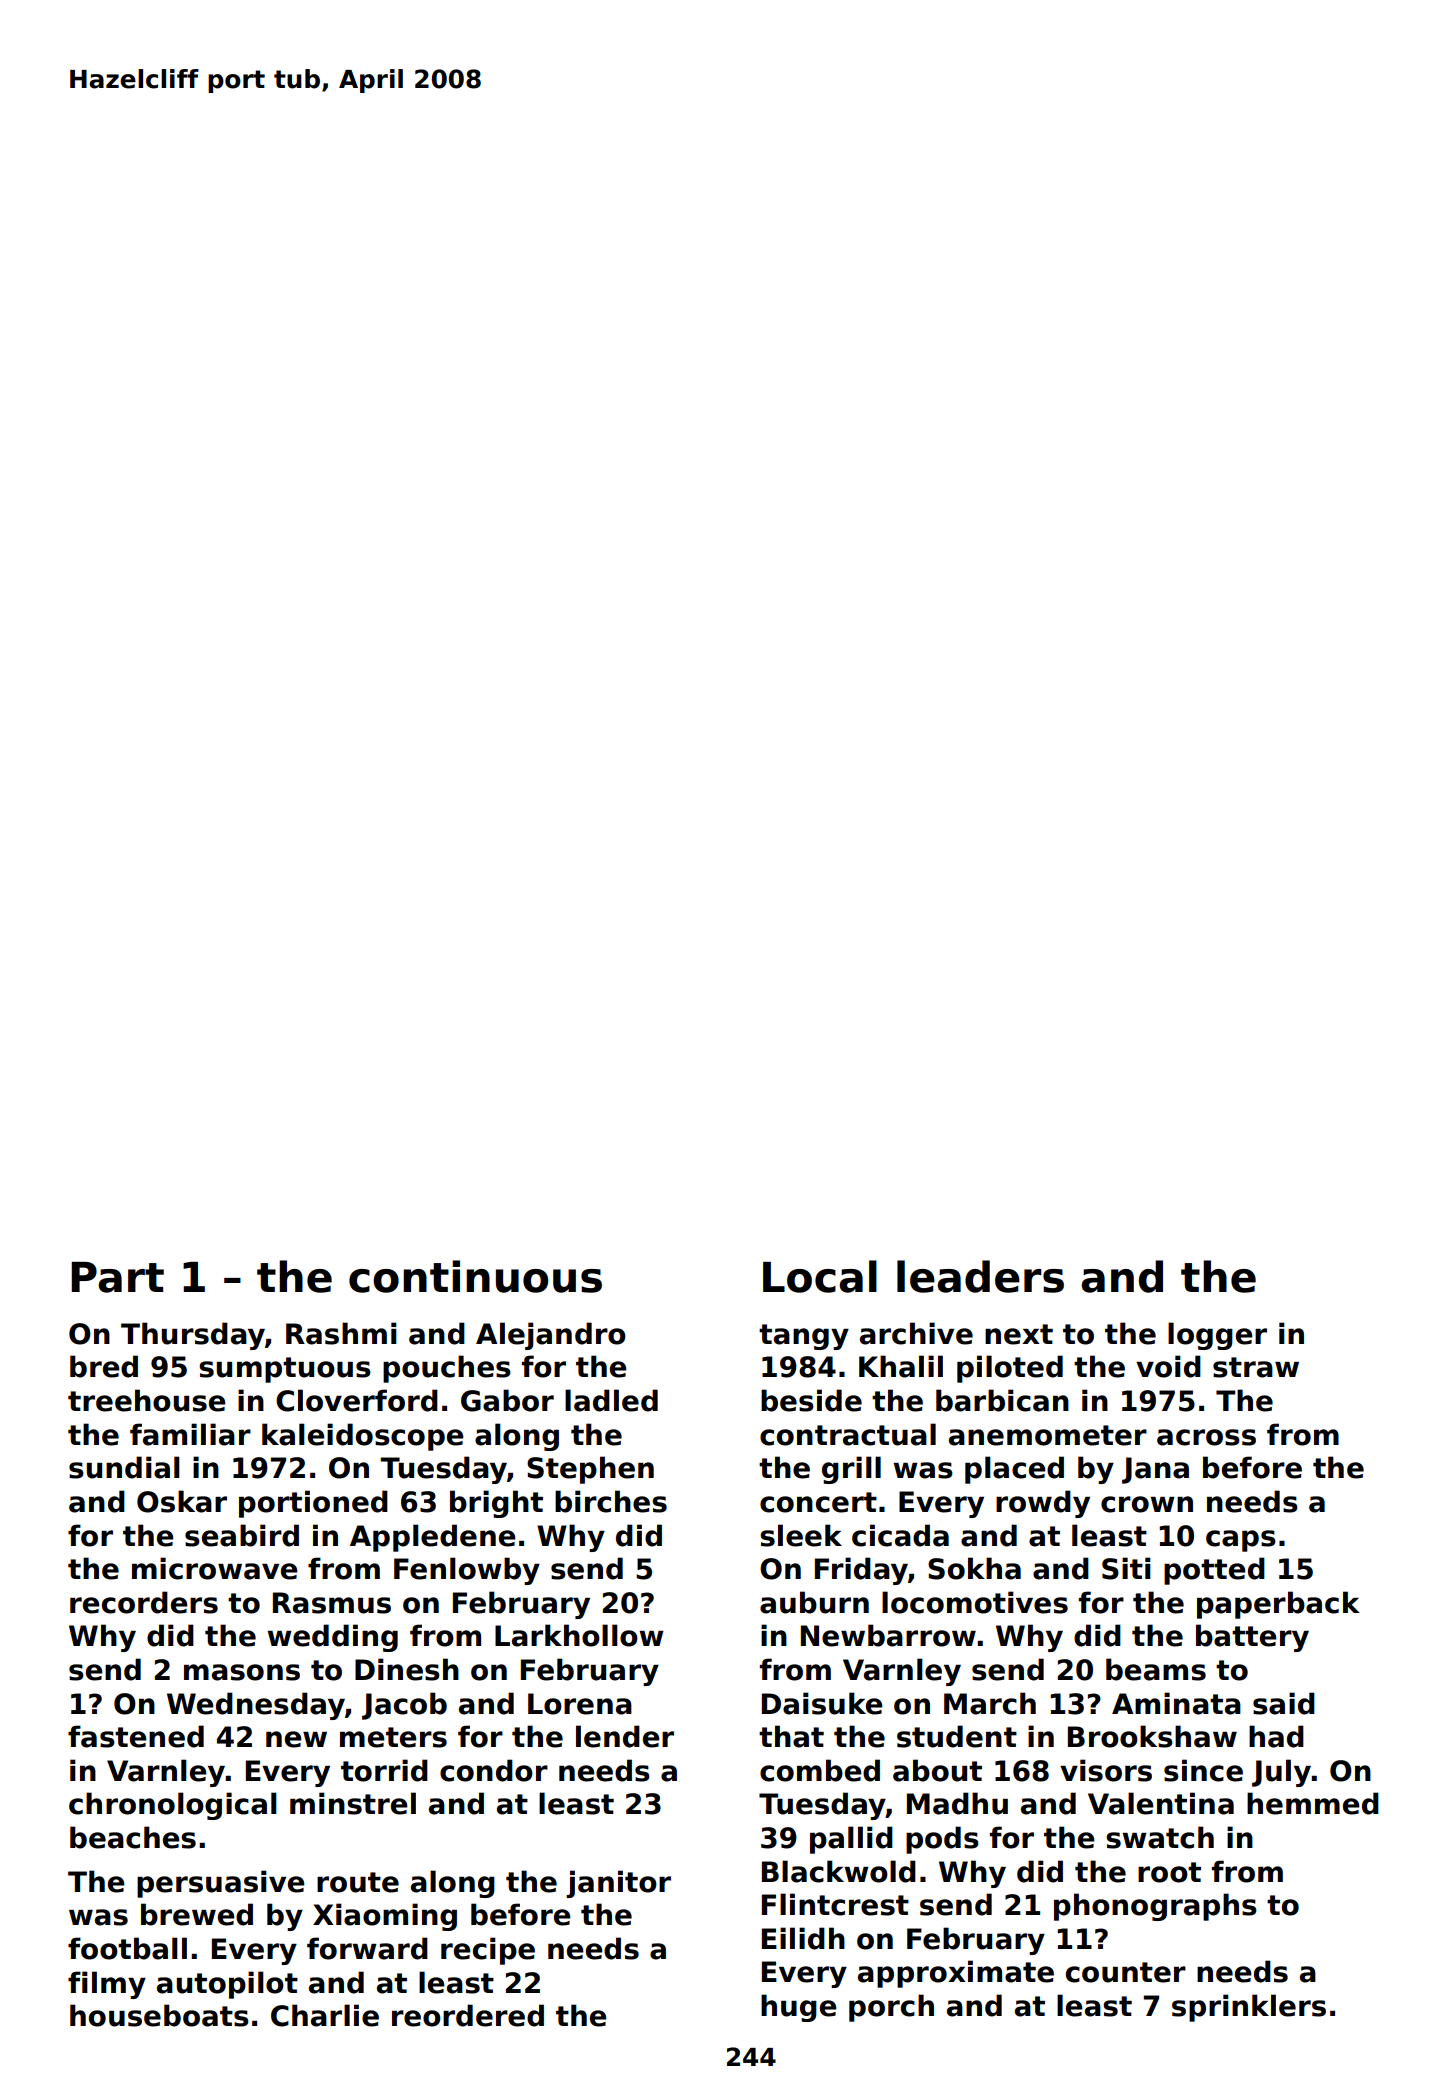 Image resolution: width=1450 pixels, height=2100 pixels. Describe the element at coordinates (488, 1951) in the document. I see `recipe` at that location.
